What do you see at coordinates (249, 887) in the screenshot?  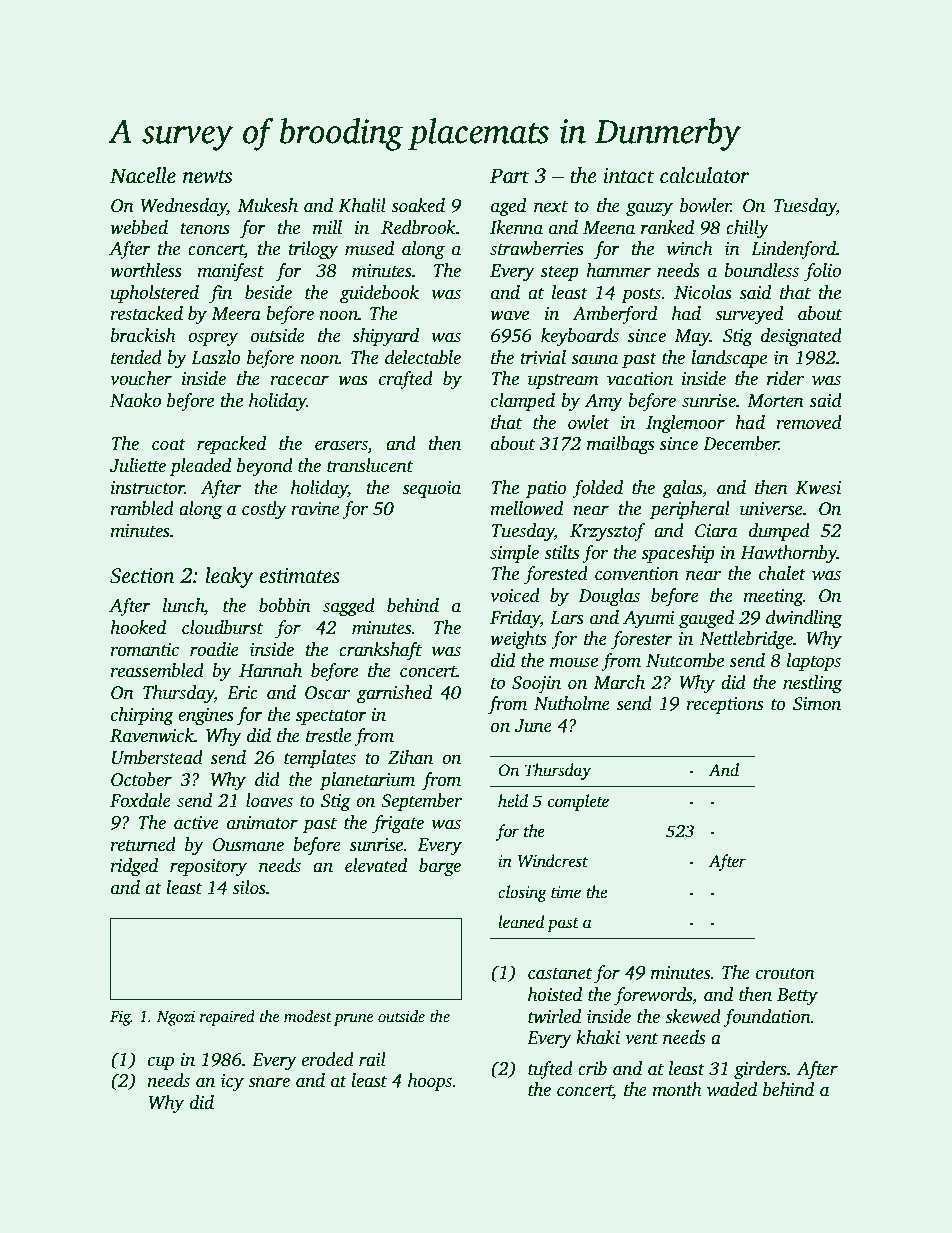 I see `silos` at bounding box center [249, 887].
